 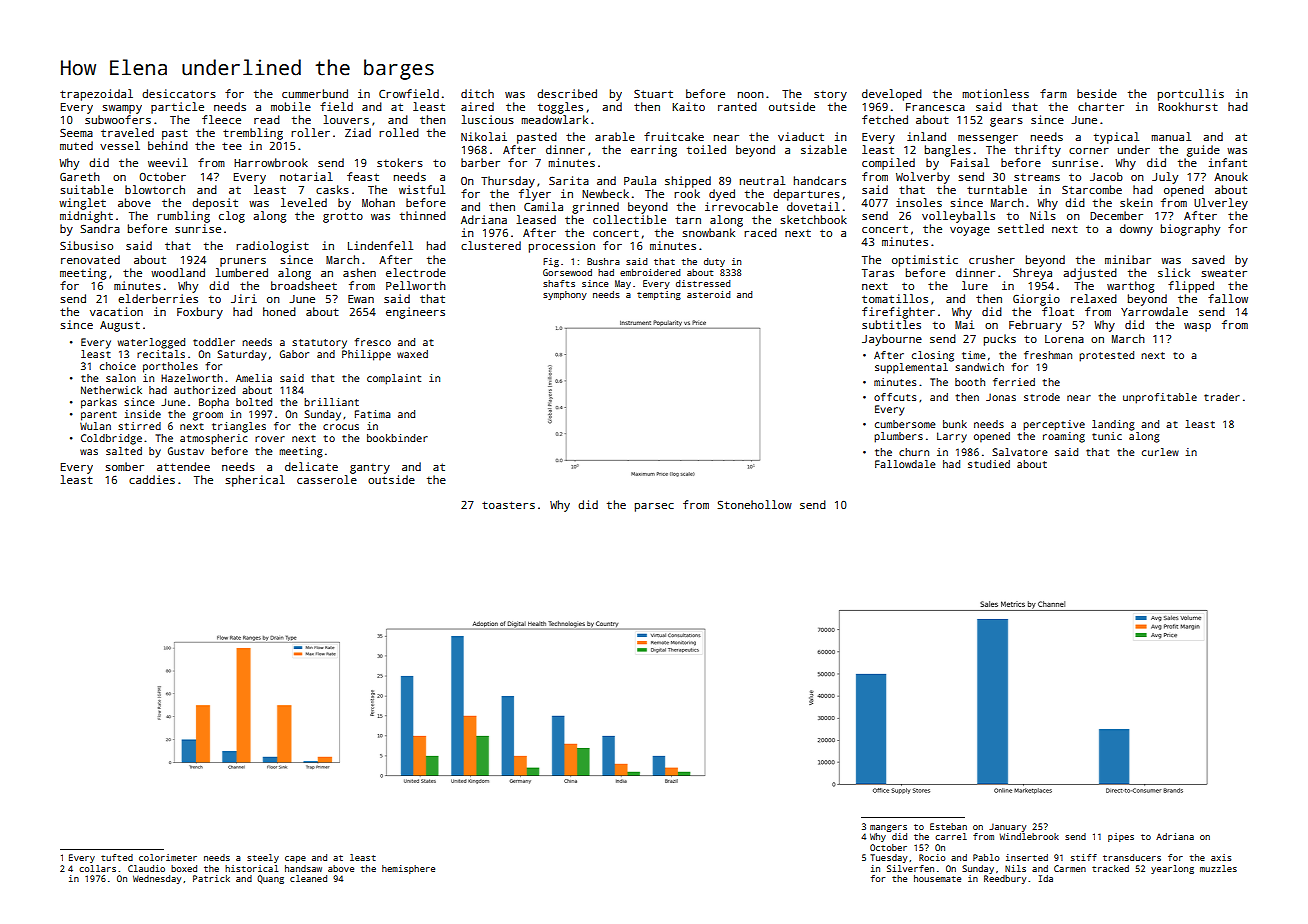 I want to click on Stonehollow, so click(x=754, y=504).
